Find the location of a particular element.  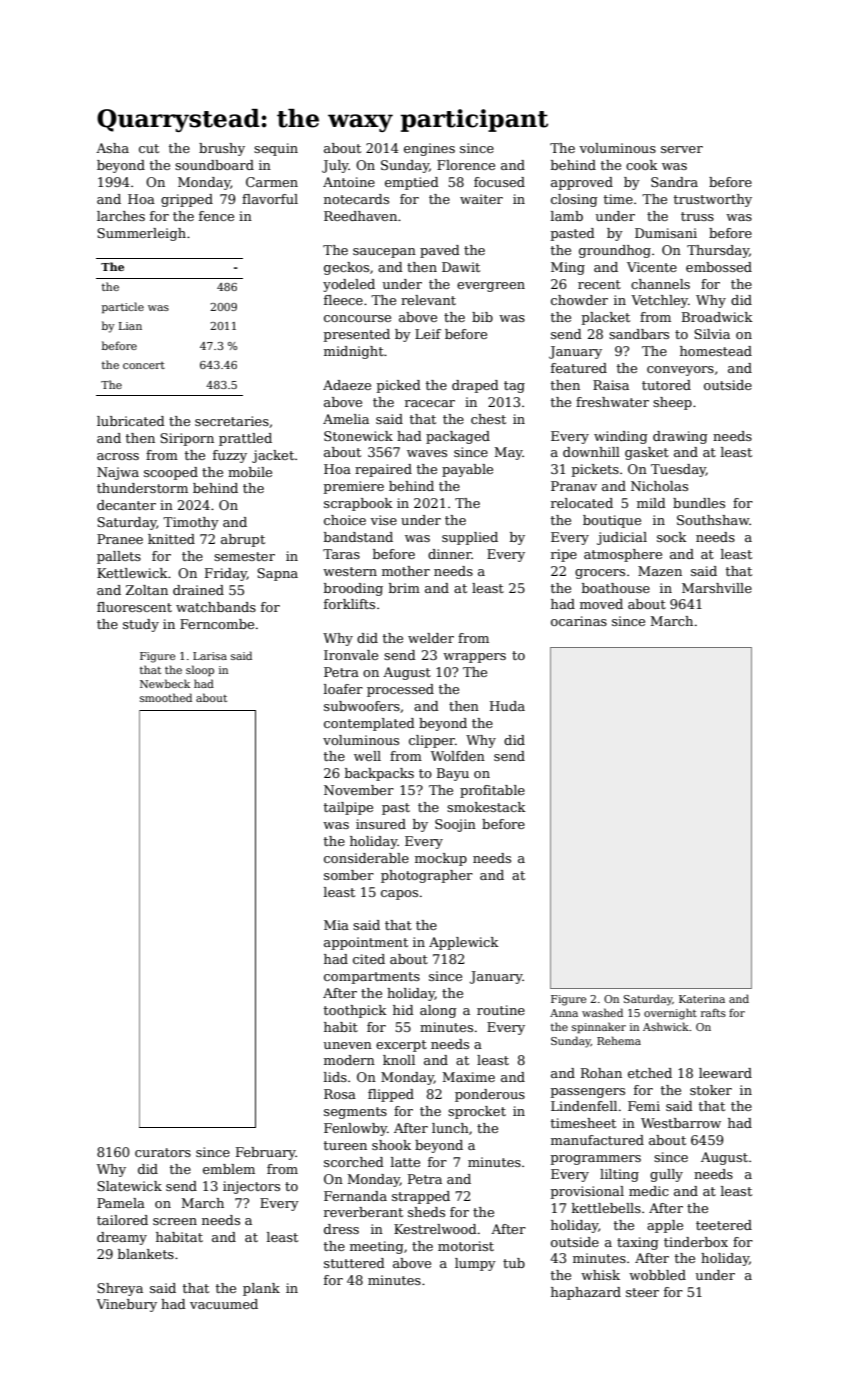

Adaeze is located at coordinates (347, 385).
